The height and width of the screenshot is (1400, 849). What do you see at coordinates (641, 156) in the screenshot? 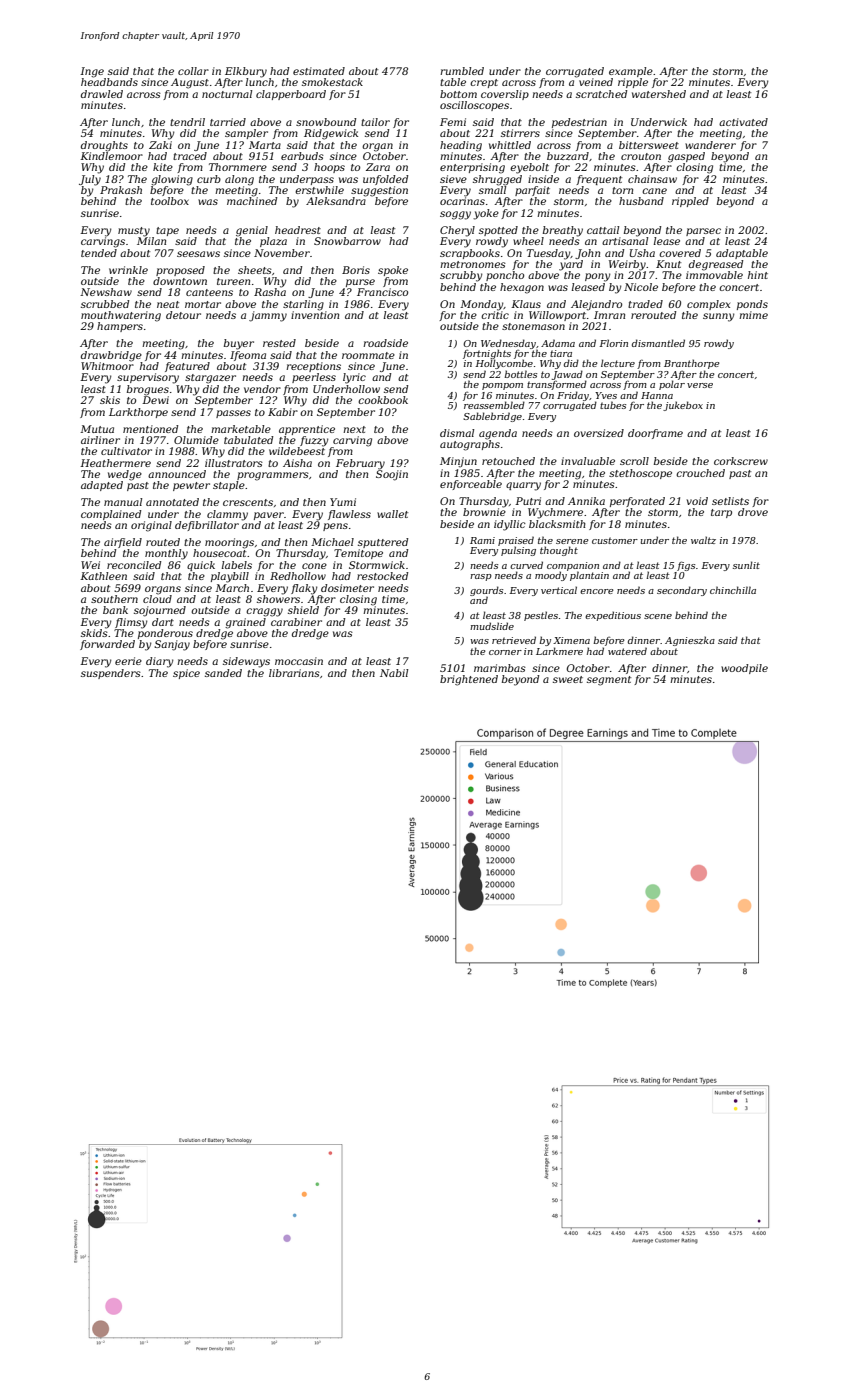
I see `crouton` at bounding box center [641, 156].
